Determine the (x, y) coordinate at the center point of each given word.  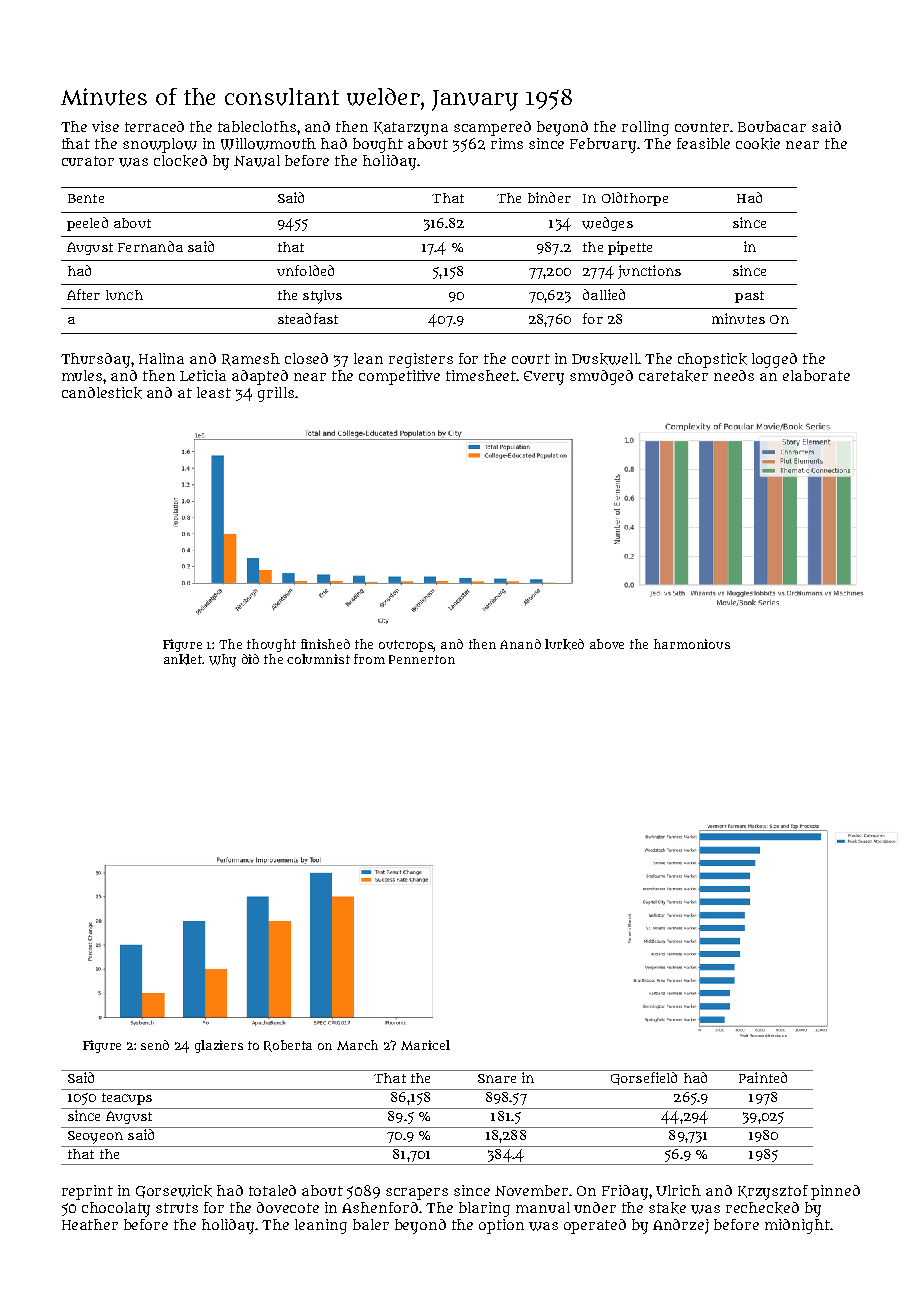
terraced (154, 126)
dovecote (288, 1207)
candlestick (102, 393)
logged (774, 360)
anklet (183, 659)
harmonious (692, 644)
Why (222, 660)
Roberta (288, 1046)
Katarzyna (411, 129)
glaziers (219, 1046)
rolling (645, 128)
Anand (520, 644)
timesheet (481, 375)
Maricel (425, 1045)
